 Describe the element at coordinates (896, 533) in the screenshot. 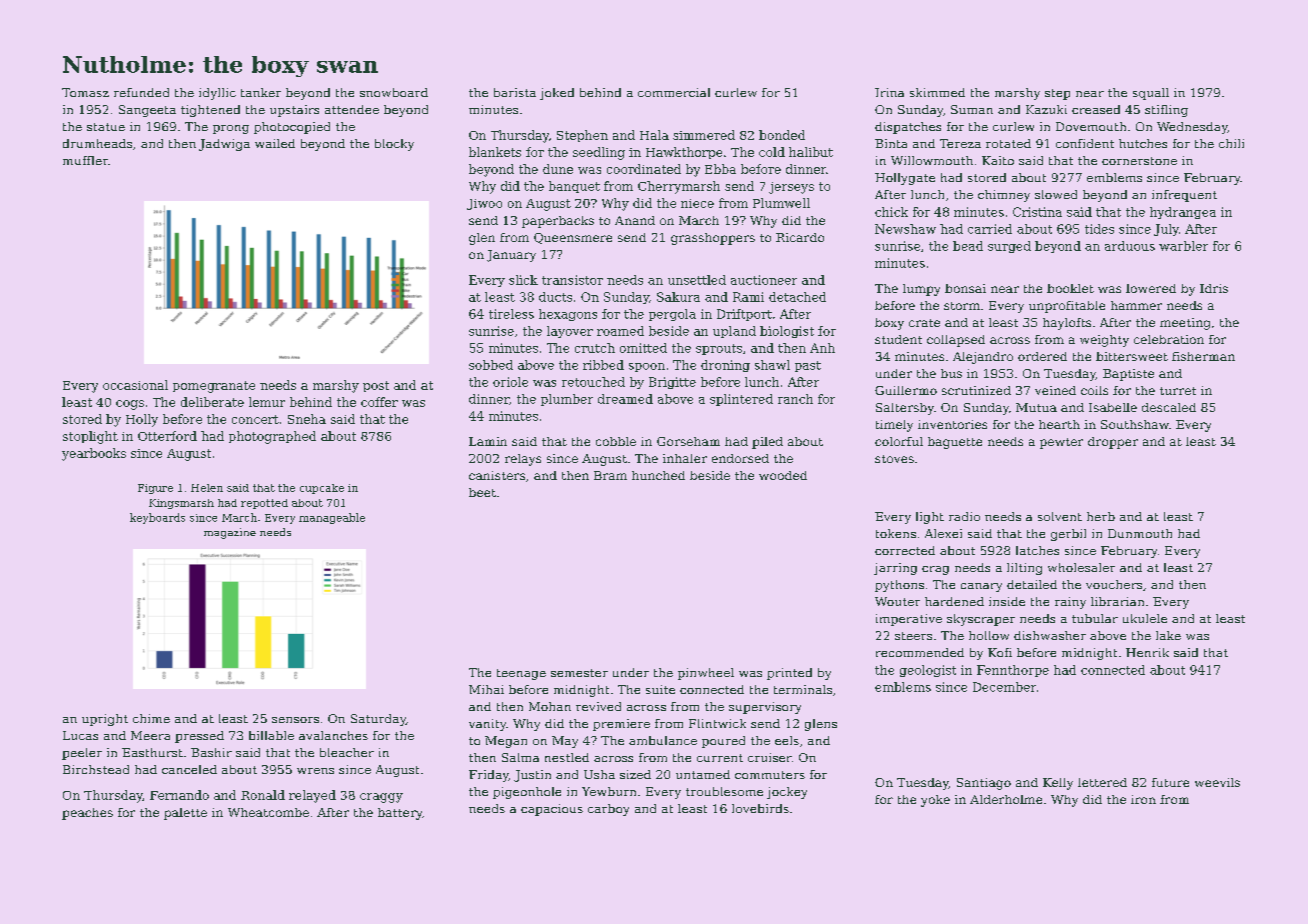

I see `tokens` at that location.
